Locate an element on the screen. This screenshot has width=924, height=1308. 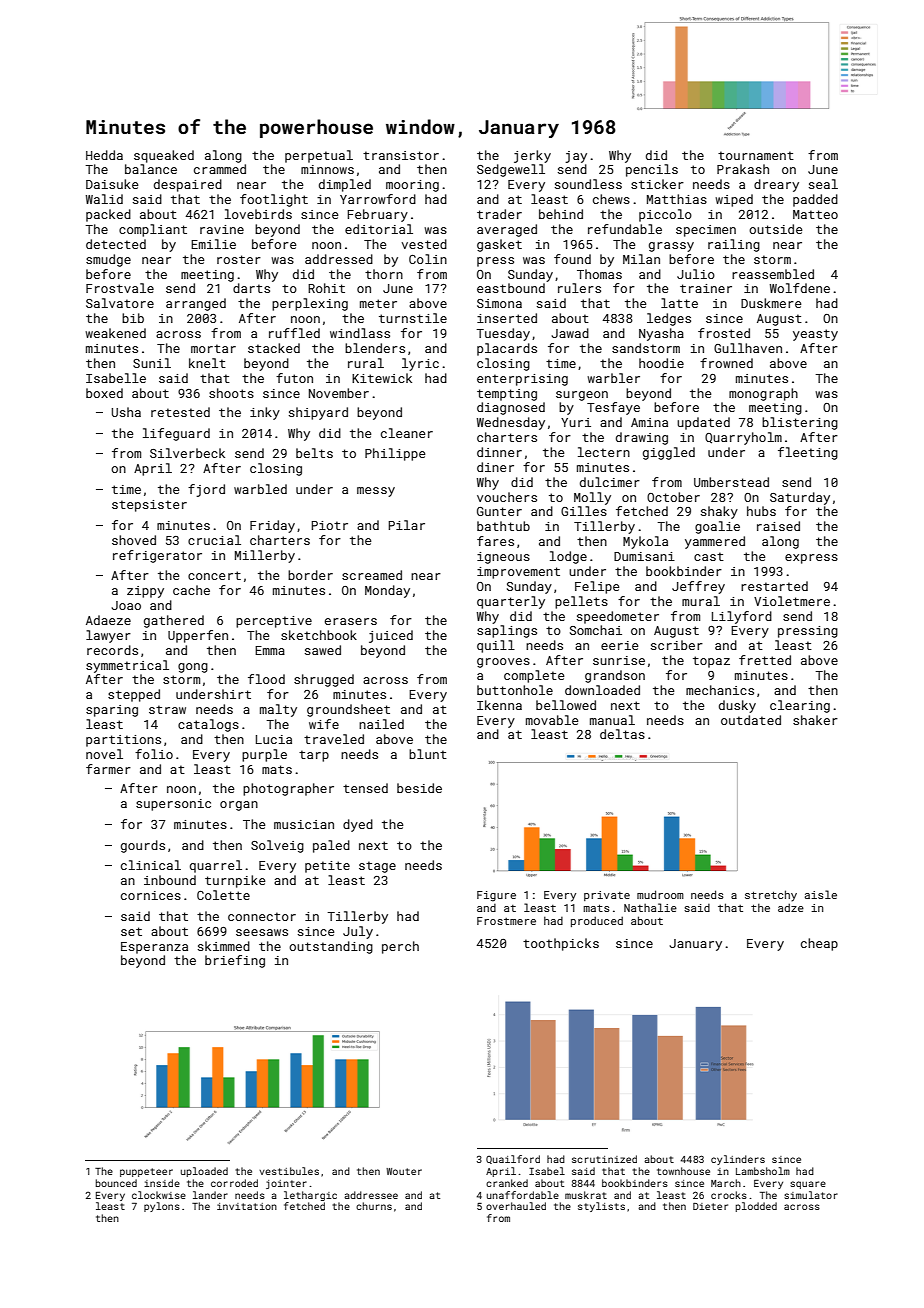
Esperanza is located at coordinates (154, 948).
